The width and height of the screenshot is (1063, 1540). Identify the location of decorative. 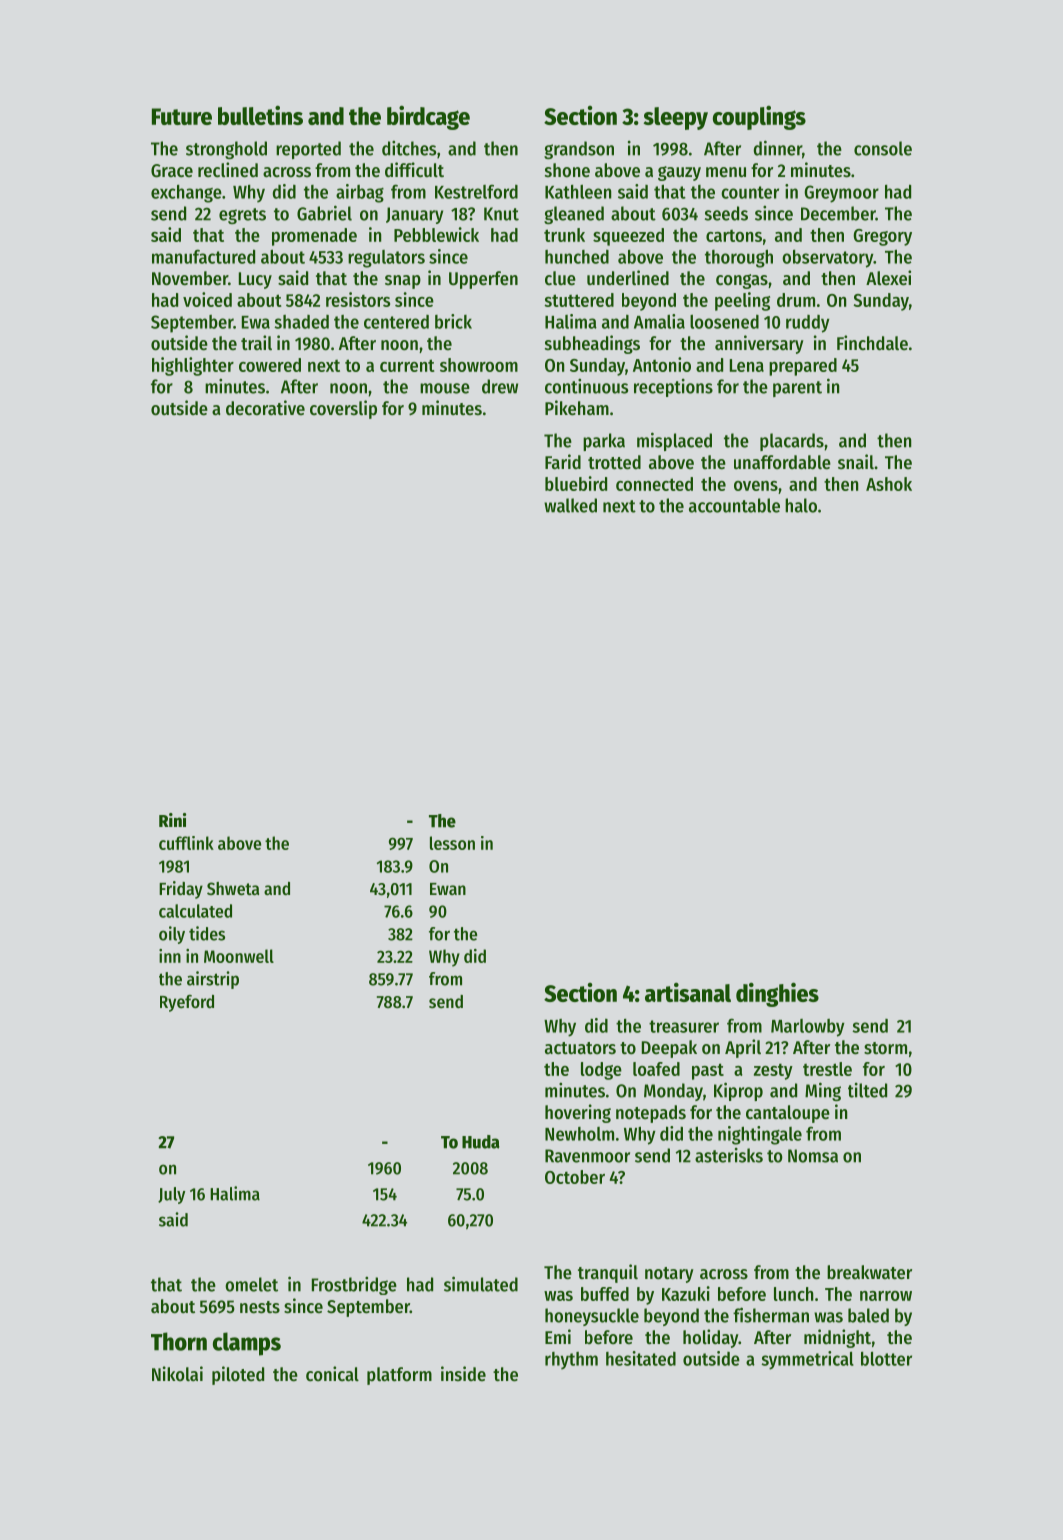
(265, 407).
